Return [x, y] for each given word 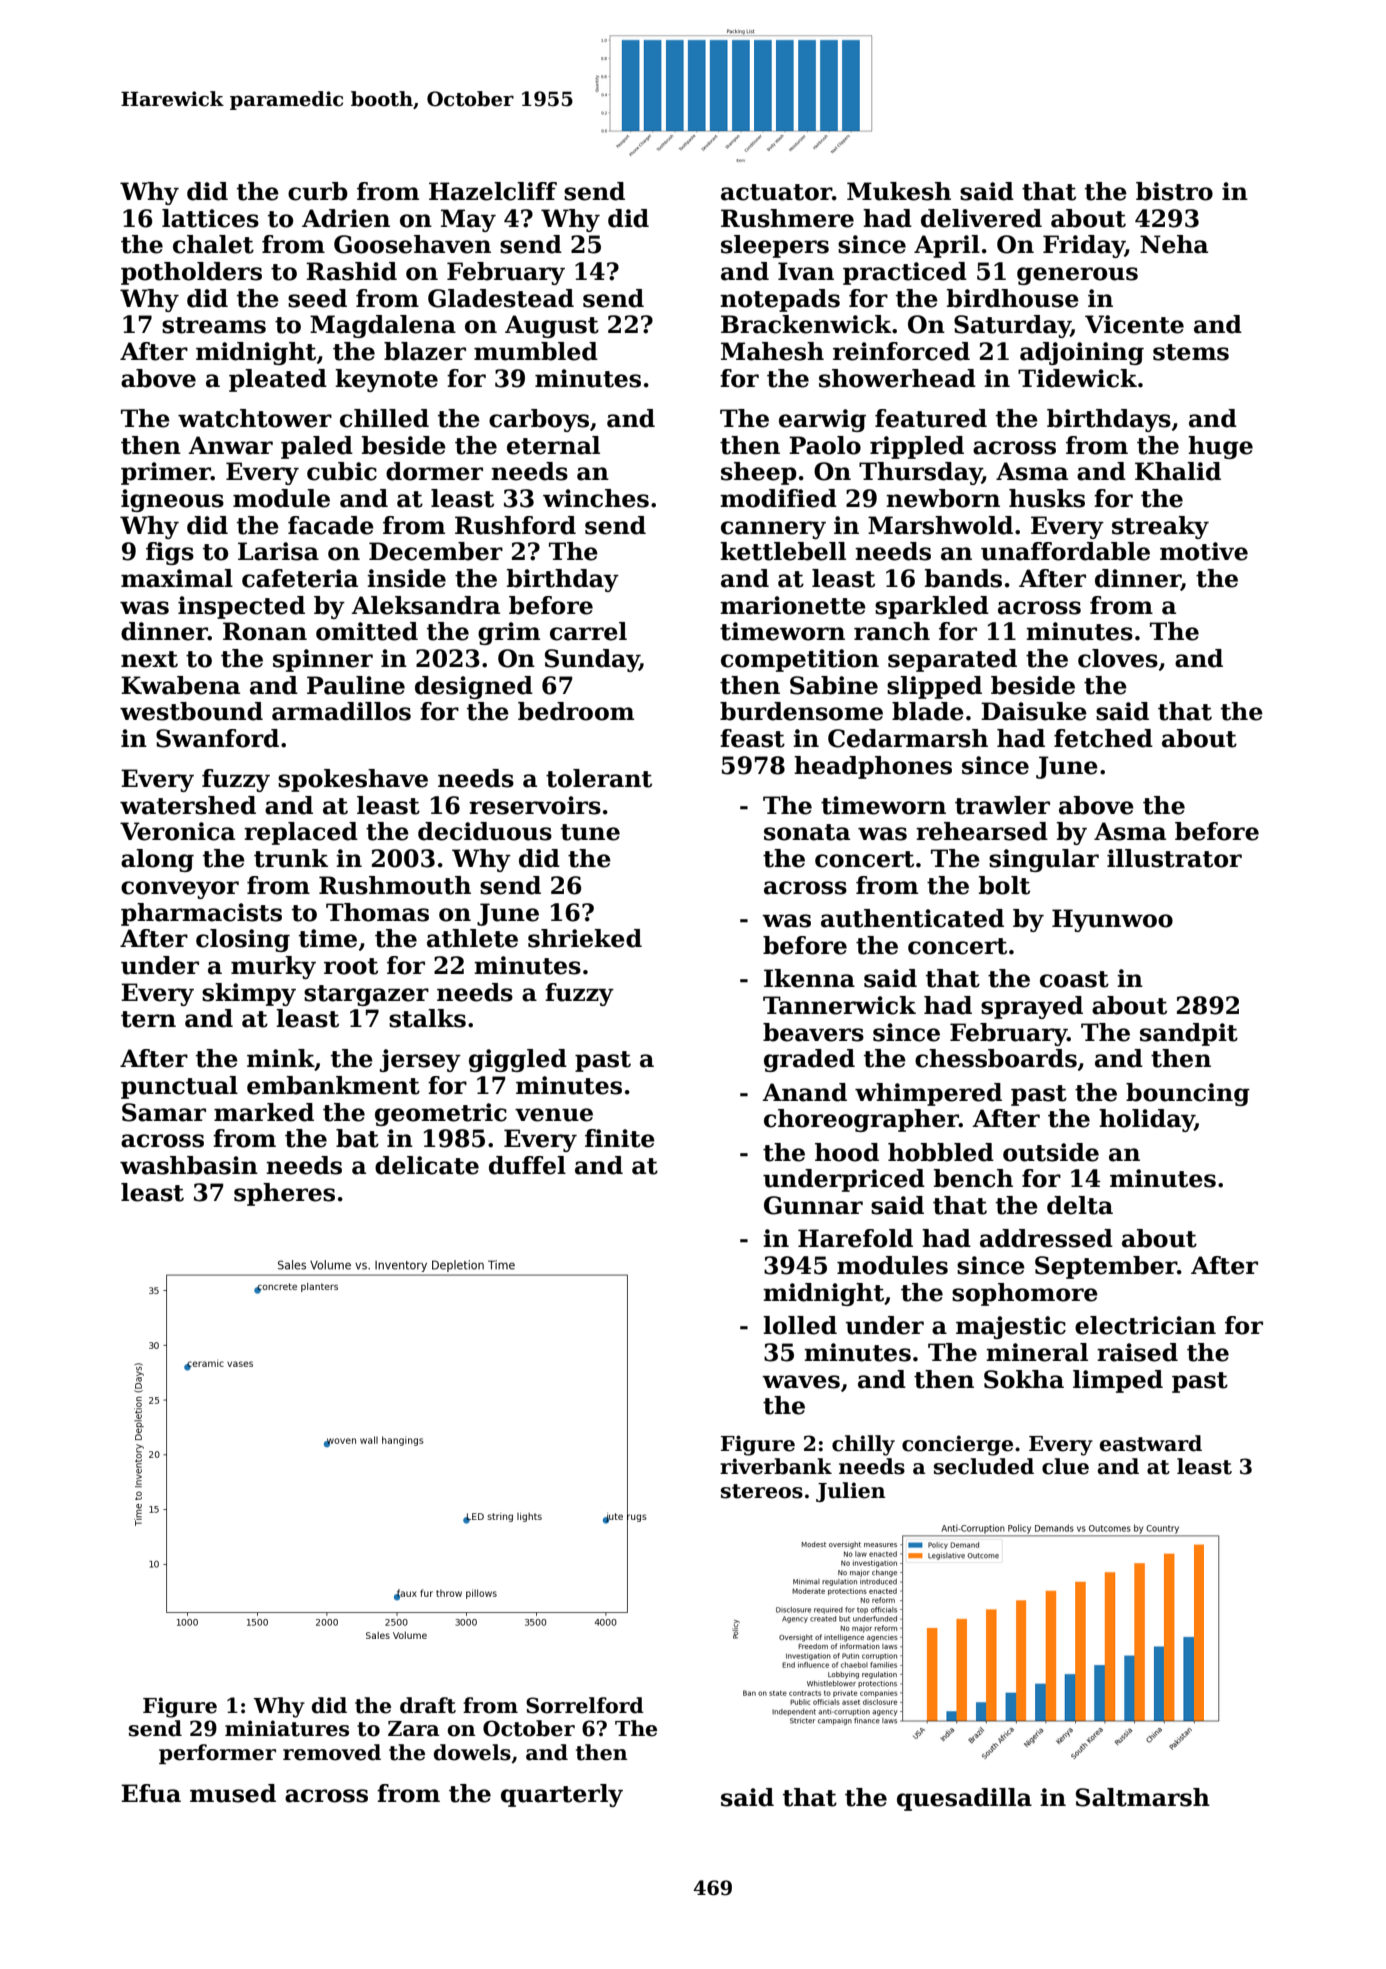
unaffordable [1065, 551]
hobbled [941, 1152]
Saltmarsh [1143, 1797]
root [351, 966]
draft [428, 1705]
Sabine [834, 685]
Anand [804, 1092]
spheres [284, 1194]
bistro [1174, 191]
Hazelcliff [493, 191]
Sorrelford [585, 1705]
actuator [776, 192]
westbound [191, 711]
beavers [813, 1032]
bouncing [1188, 1094]
